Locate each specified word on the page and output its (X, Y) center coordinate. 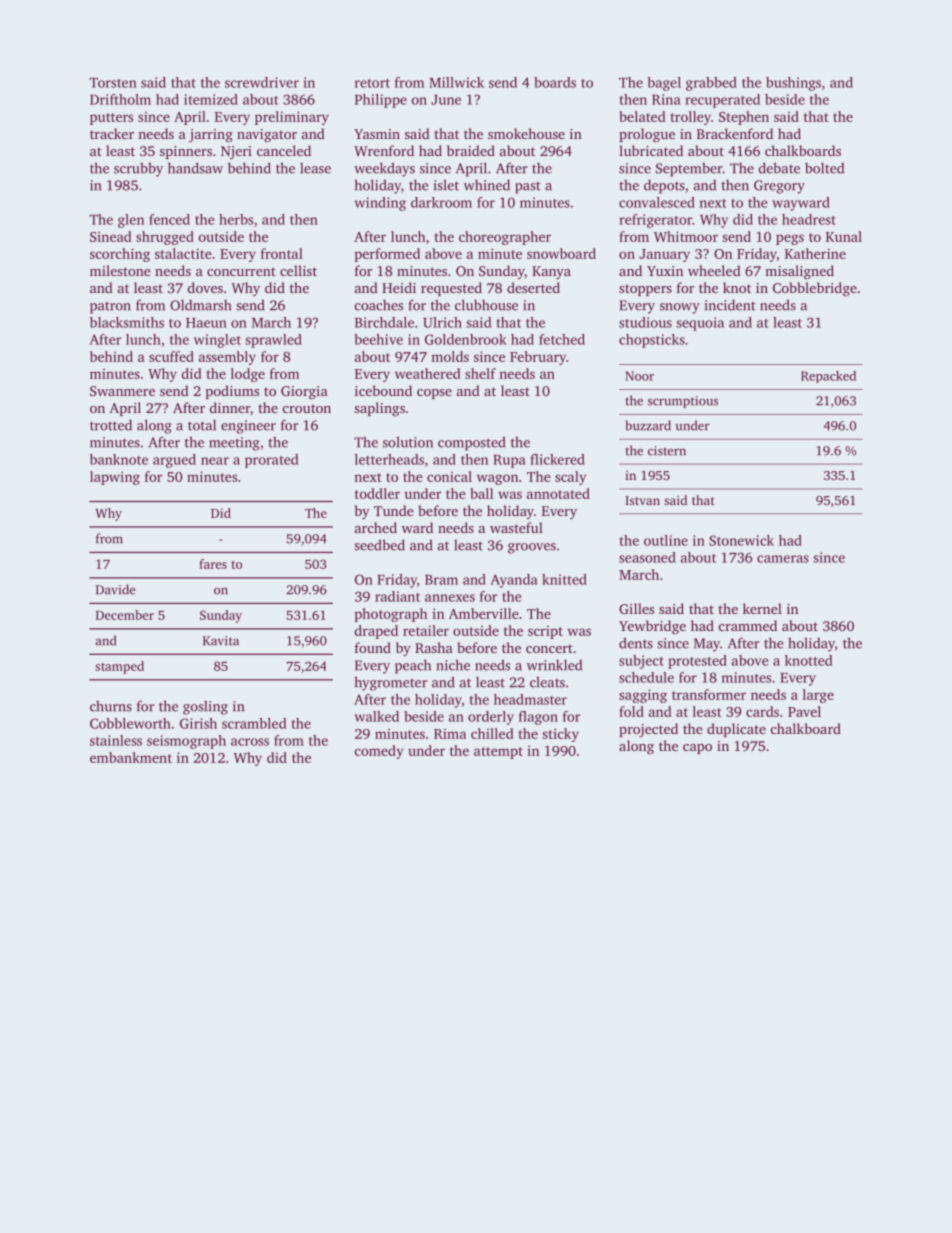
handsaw (195, 168)
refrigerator (655, 221)
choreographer (505, 238)
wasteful (516, 527)
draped (376, 632)
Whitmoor (686, 236)
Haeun (206, 323)
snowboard (561, 253)
